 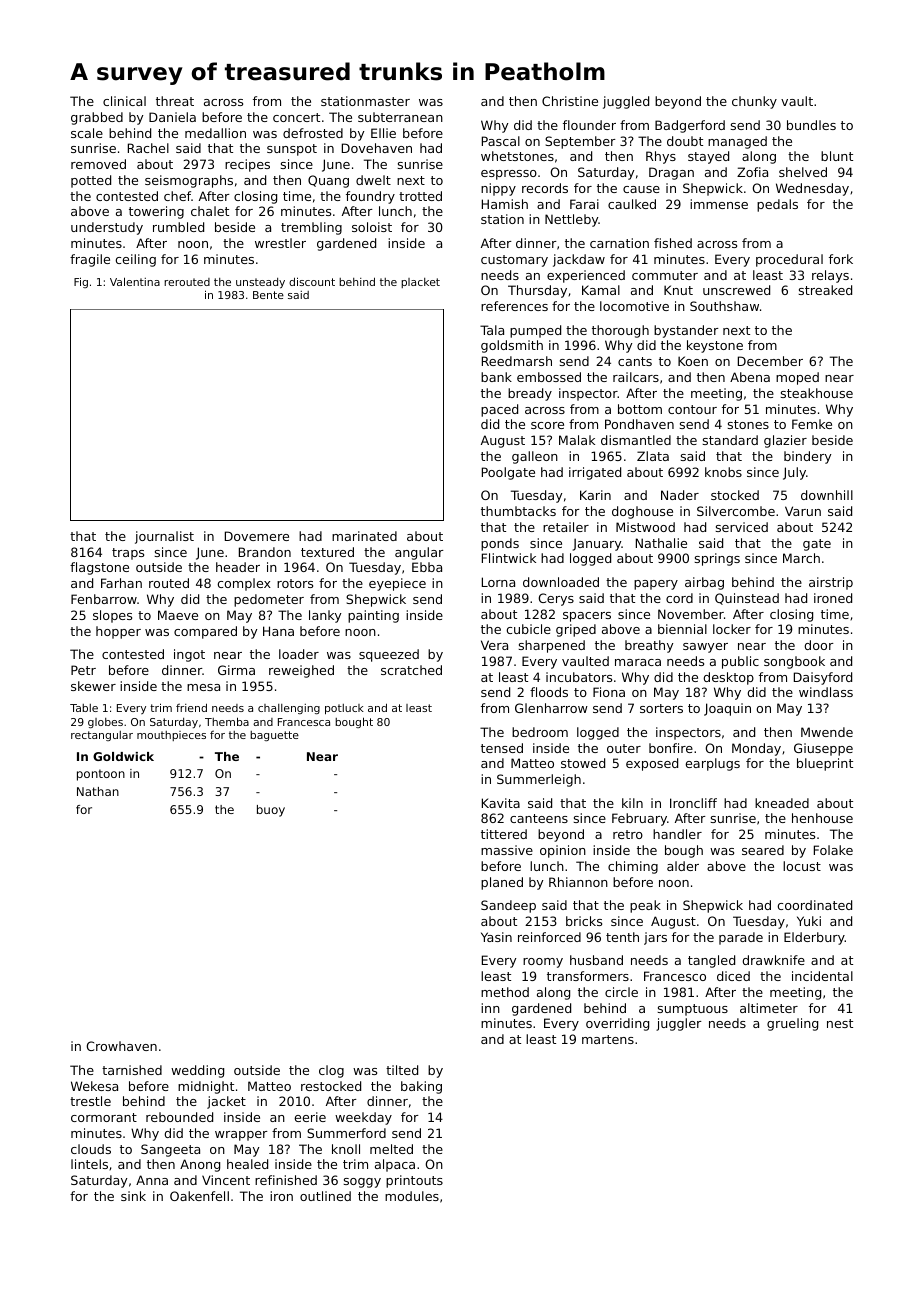 I want to click on understudy, so click(x=107, y=228).
